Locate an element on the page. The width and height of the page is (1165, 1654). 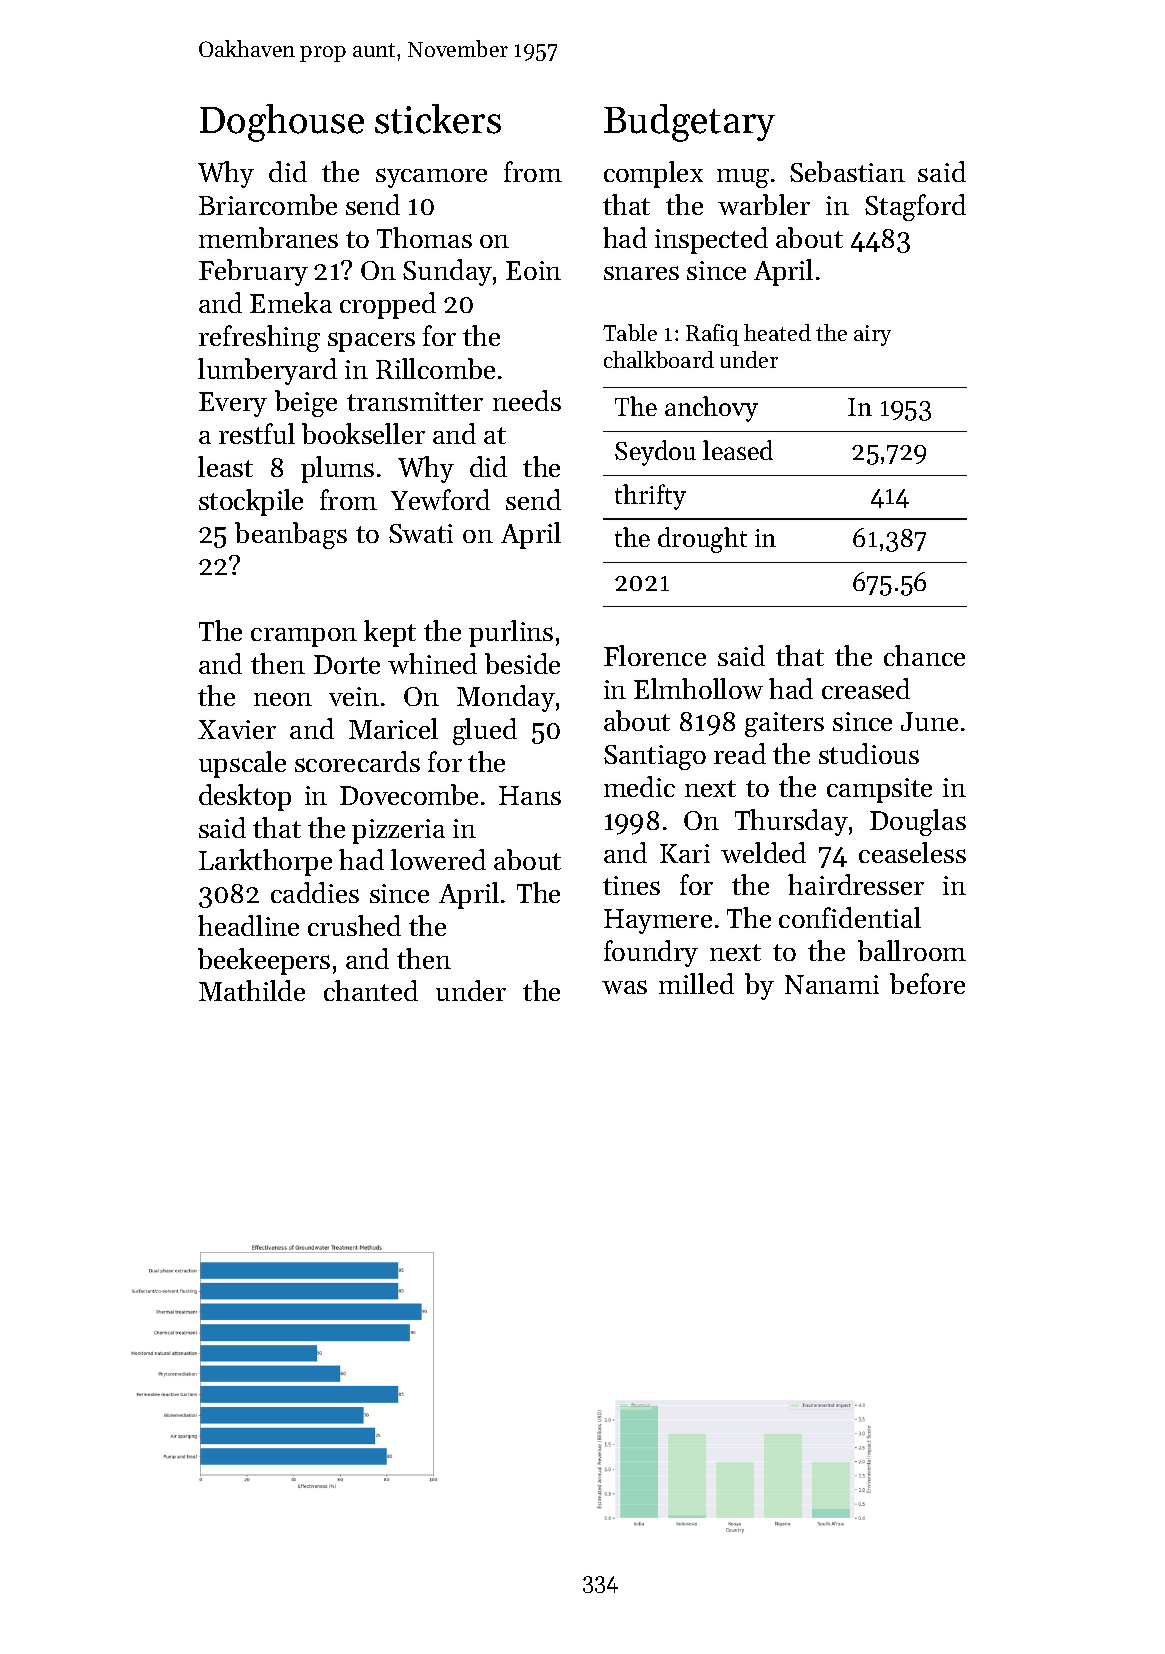
Briarcombe is located at coordinates (268, 204).
